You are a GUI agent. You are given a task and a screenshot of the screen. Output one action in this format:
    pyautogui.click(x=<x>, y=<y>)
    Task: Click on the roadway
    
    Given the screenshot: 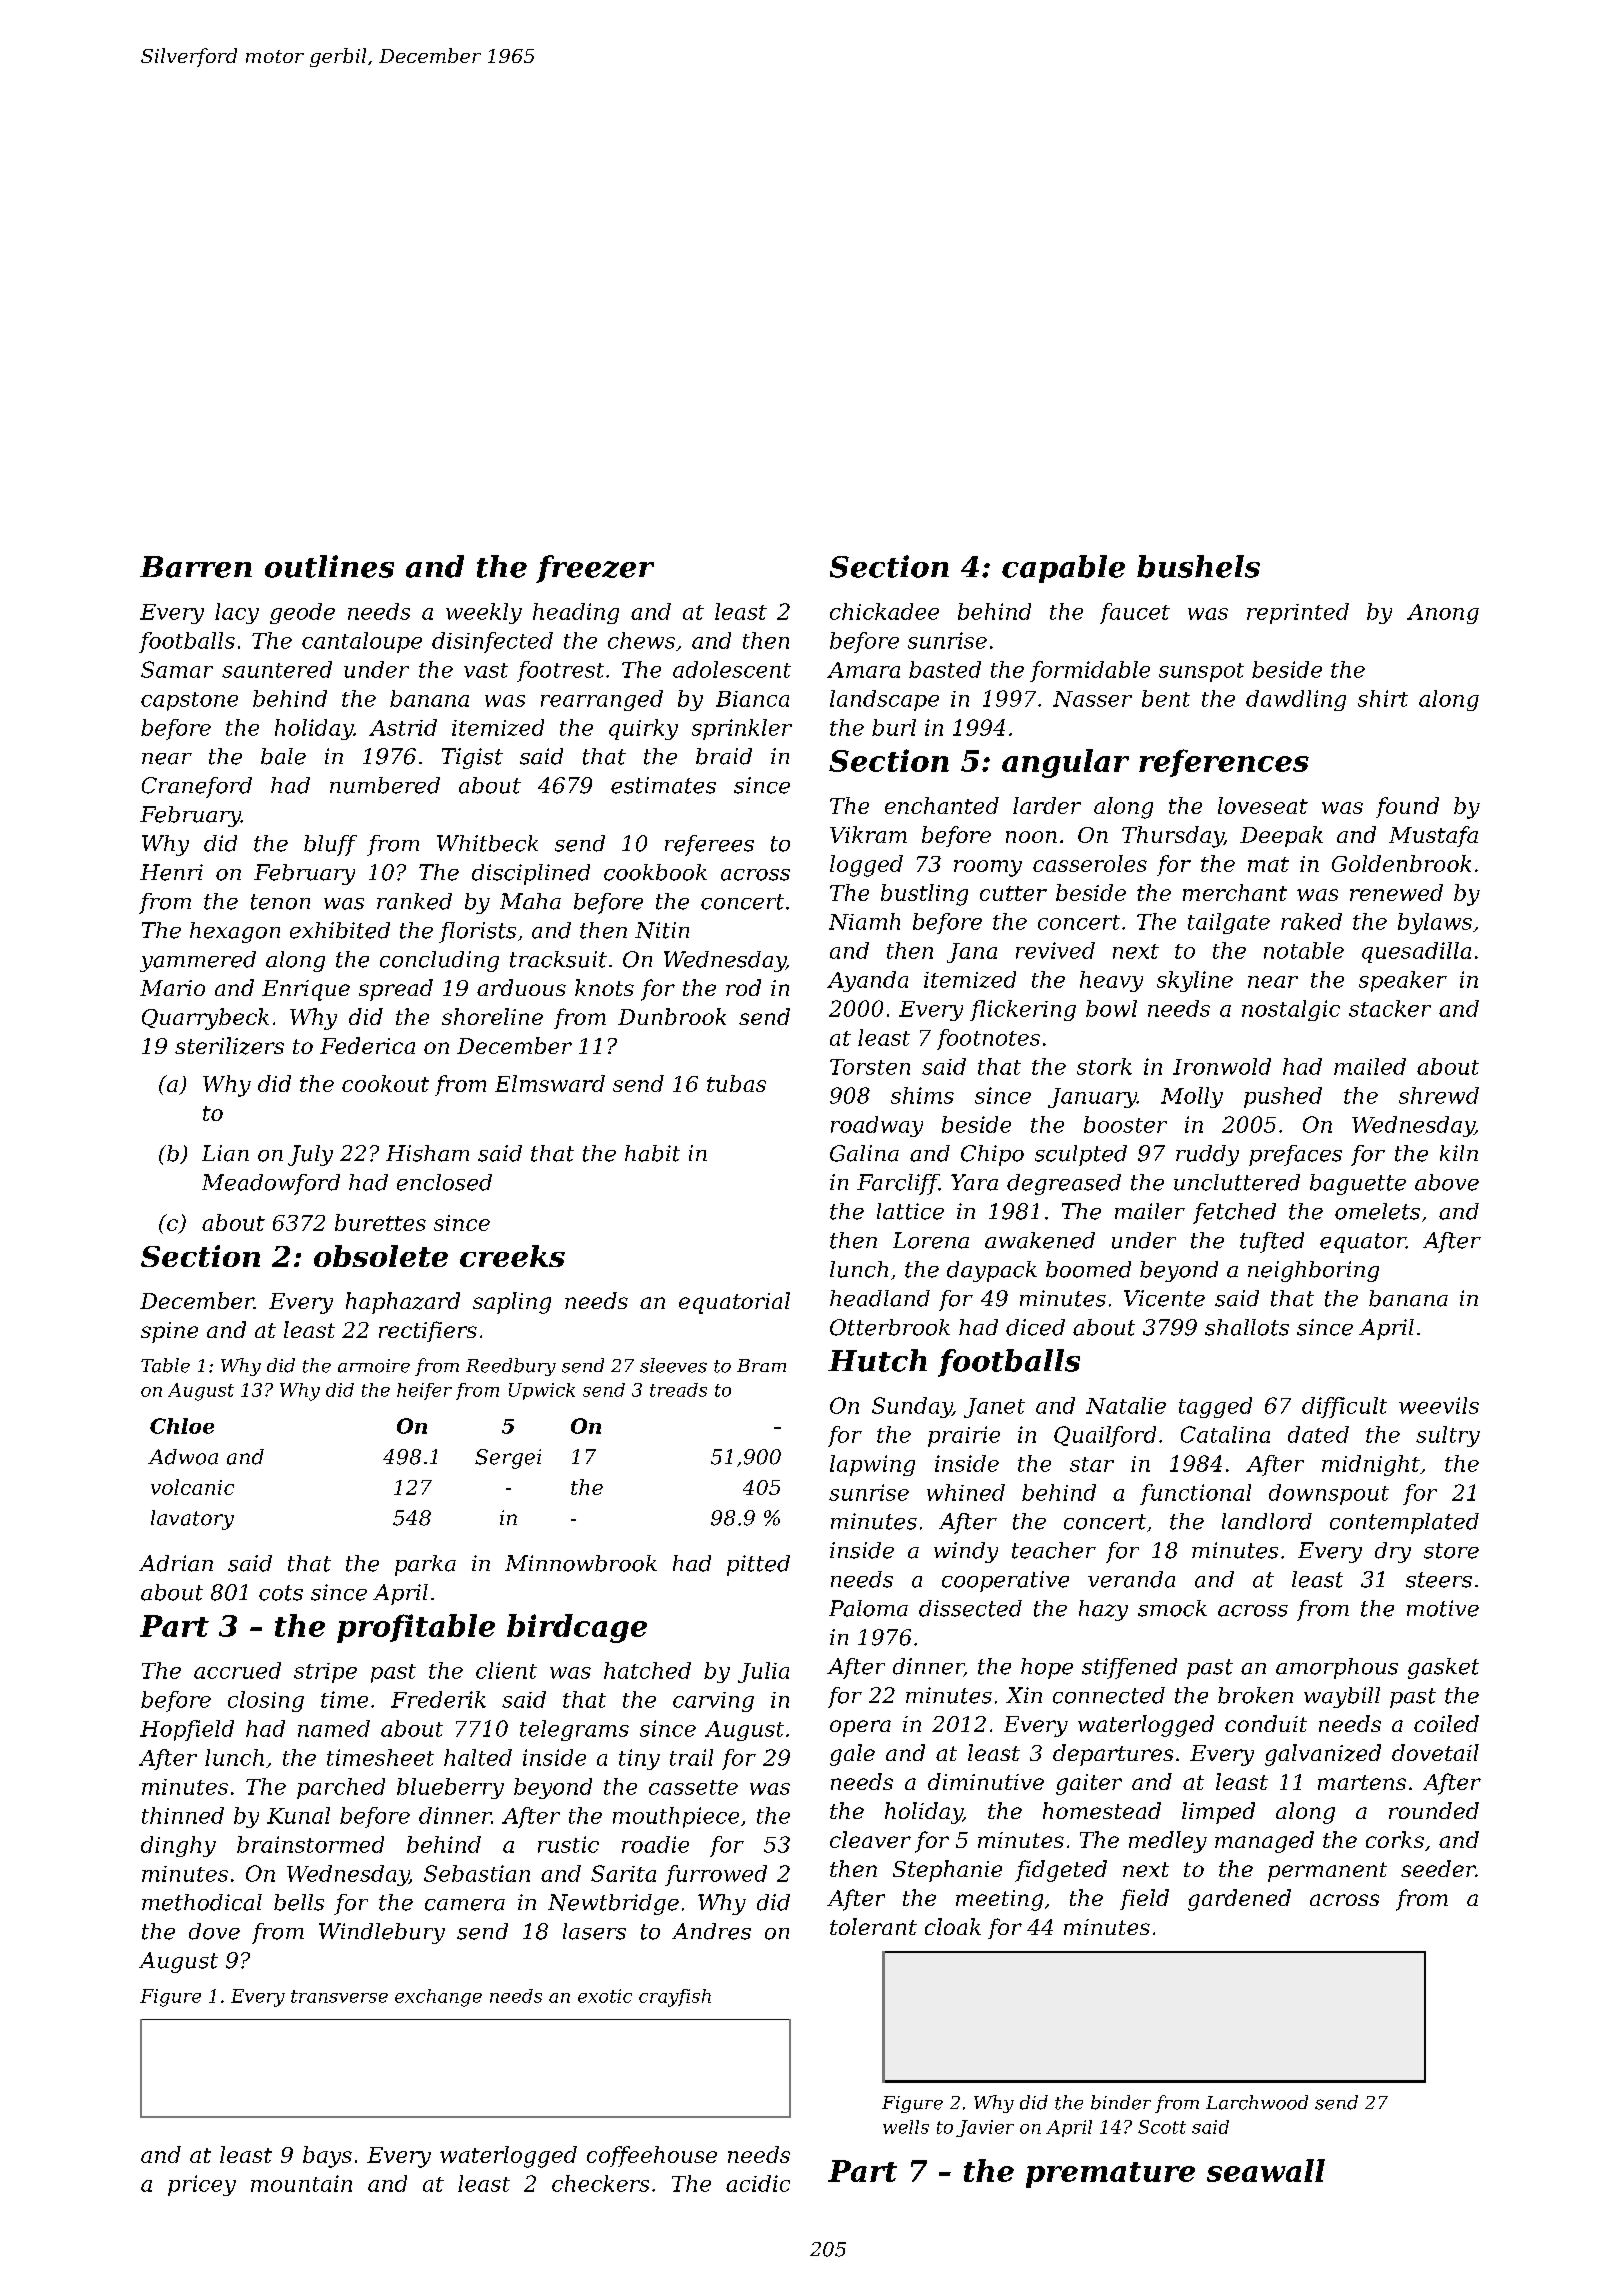 What is the action you would take?
    pyautogui.click(x=877, y=1126)
